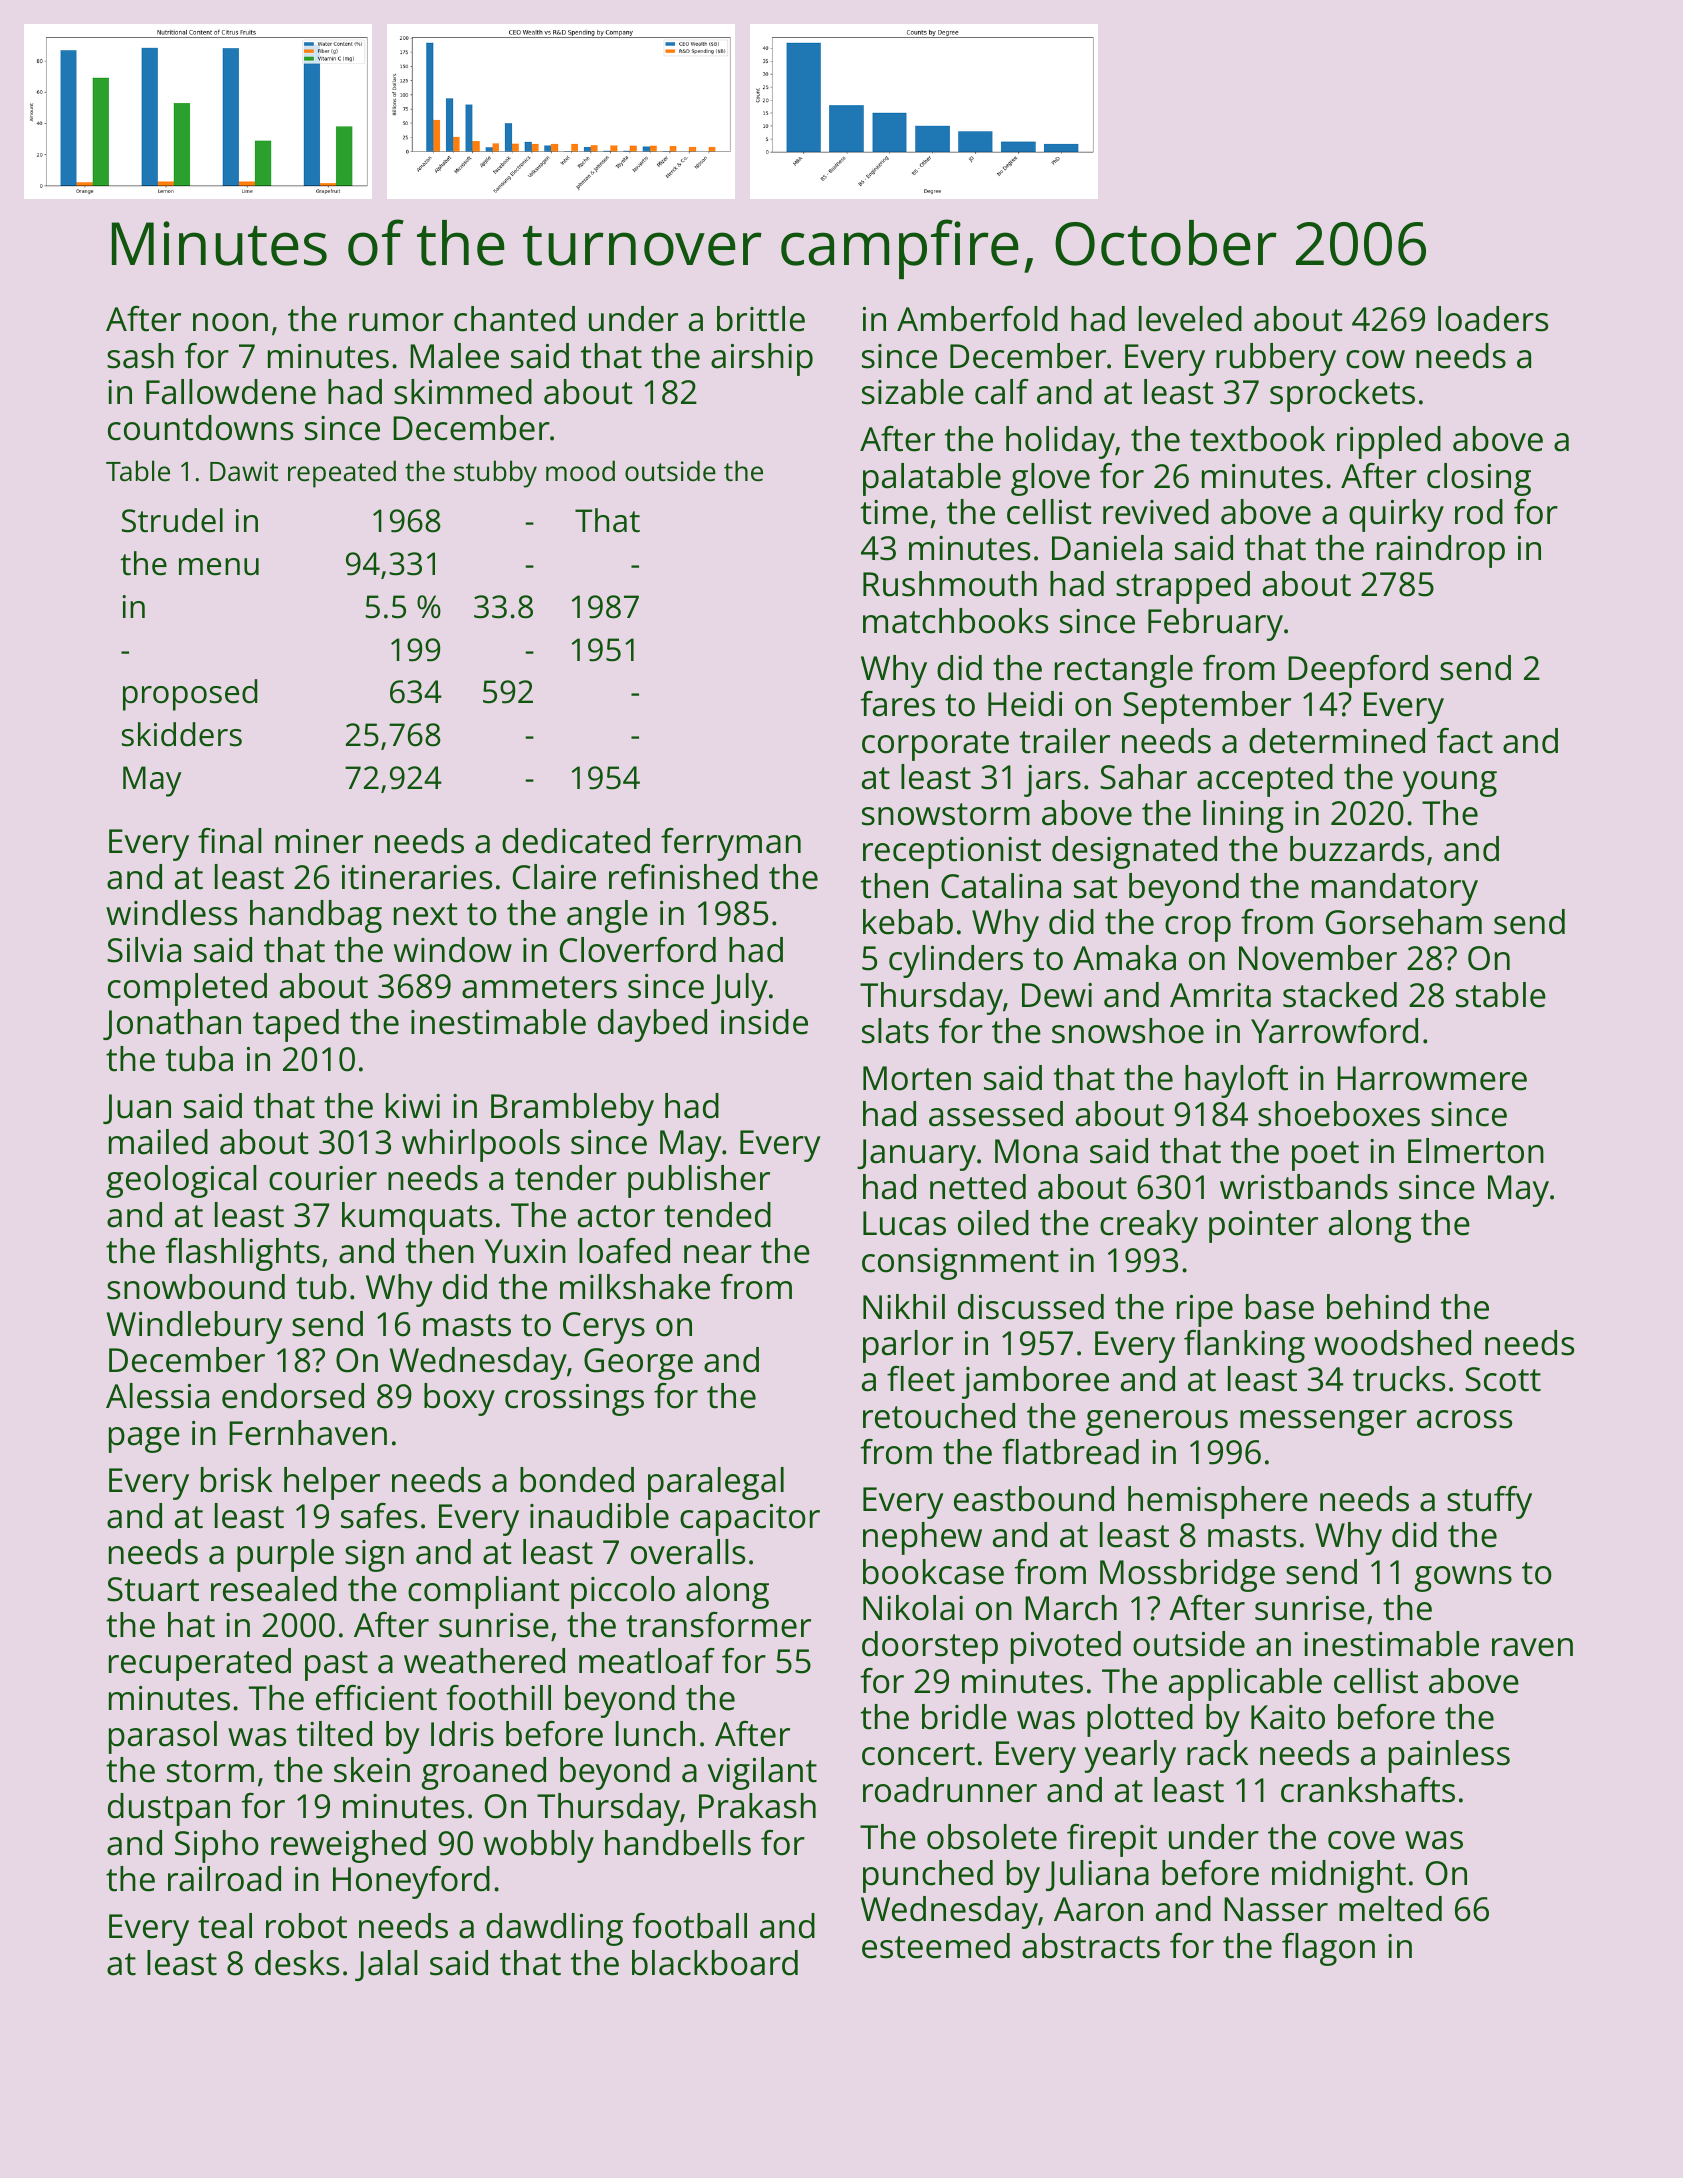 Image resolution: width=1683 pixels, height=2178 pixels. Describe the element at coordinates (1449, 1756) in the screenshot. I see `painless` at that location.
